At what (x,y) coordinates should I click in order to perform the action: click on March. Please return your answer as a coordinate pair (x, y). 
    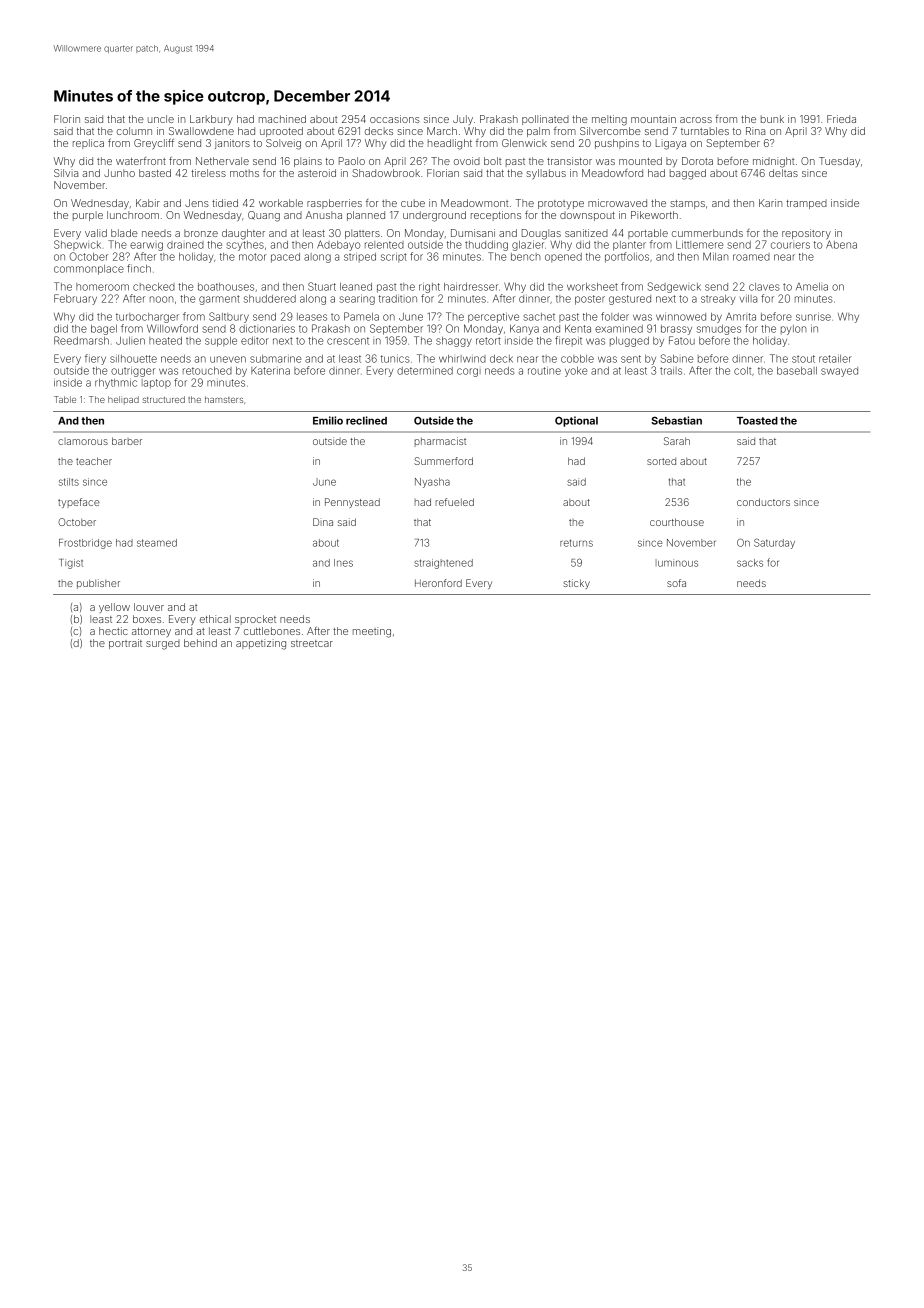
    Looking at the image, I should click on (442, 131).
